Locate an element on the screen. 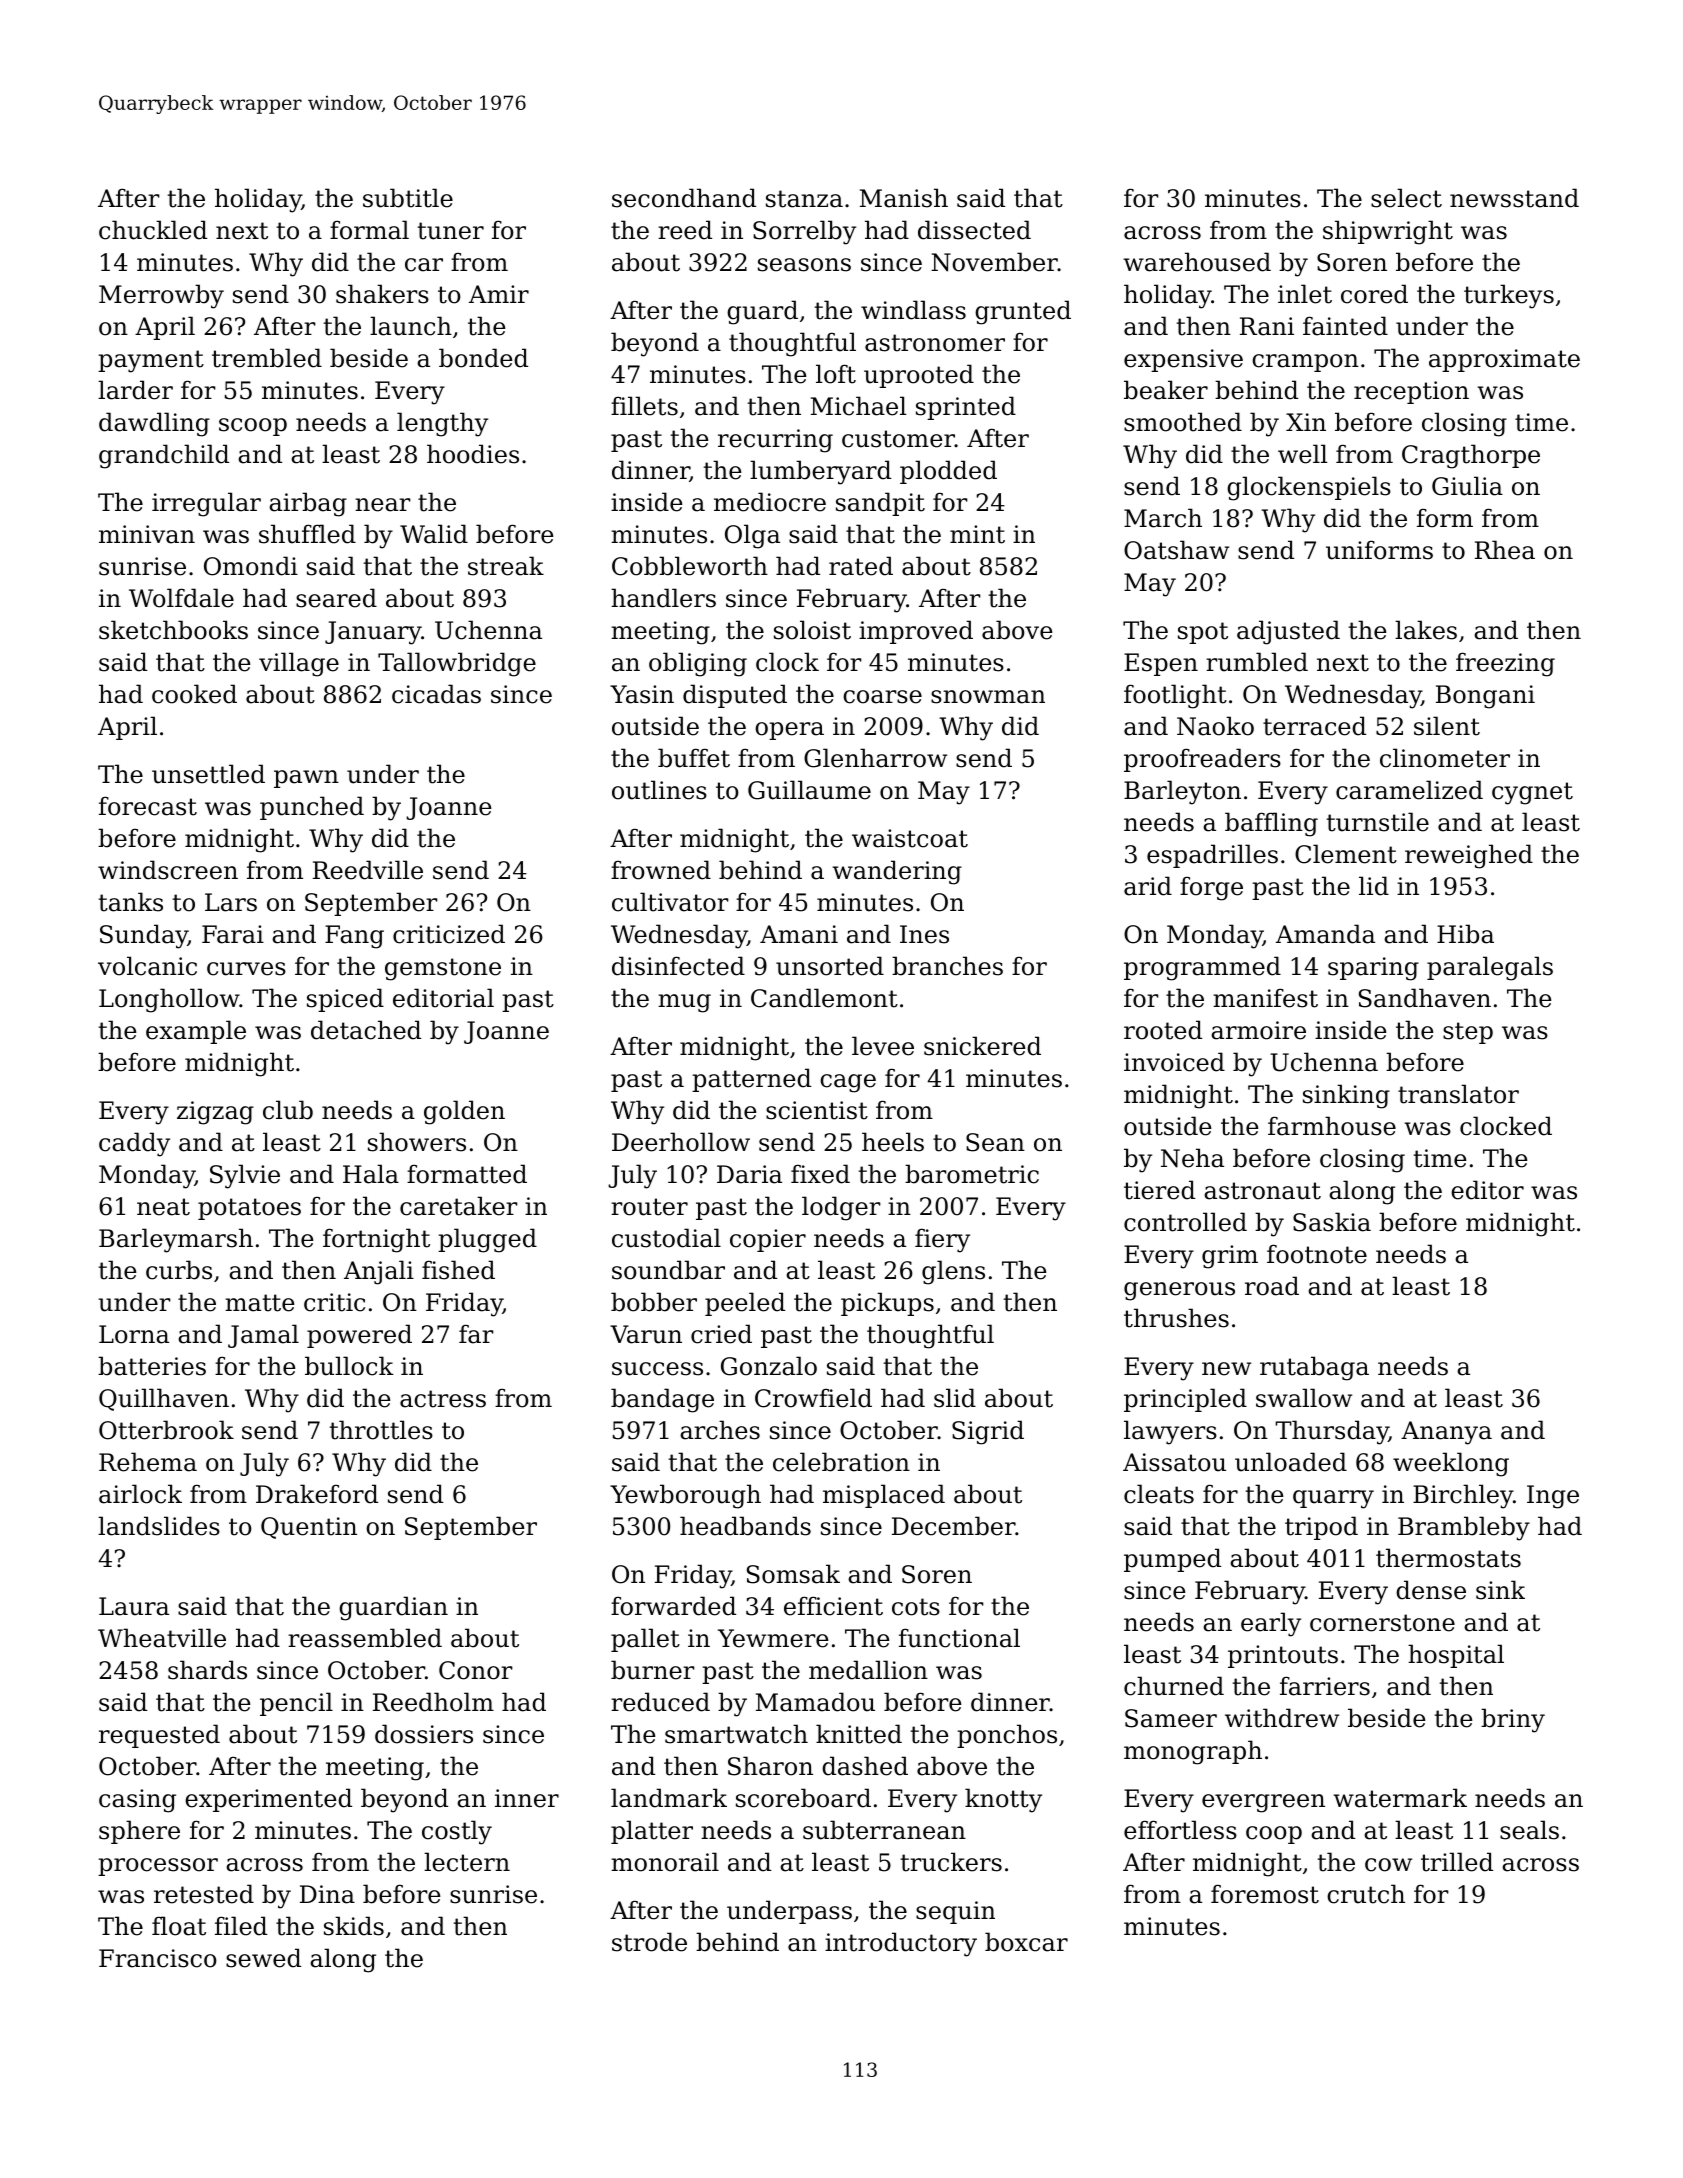 The height and width of the screenshot is (2178, 1683). larder is located at coordinates (135, 390).
